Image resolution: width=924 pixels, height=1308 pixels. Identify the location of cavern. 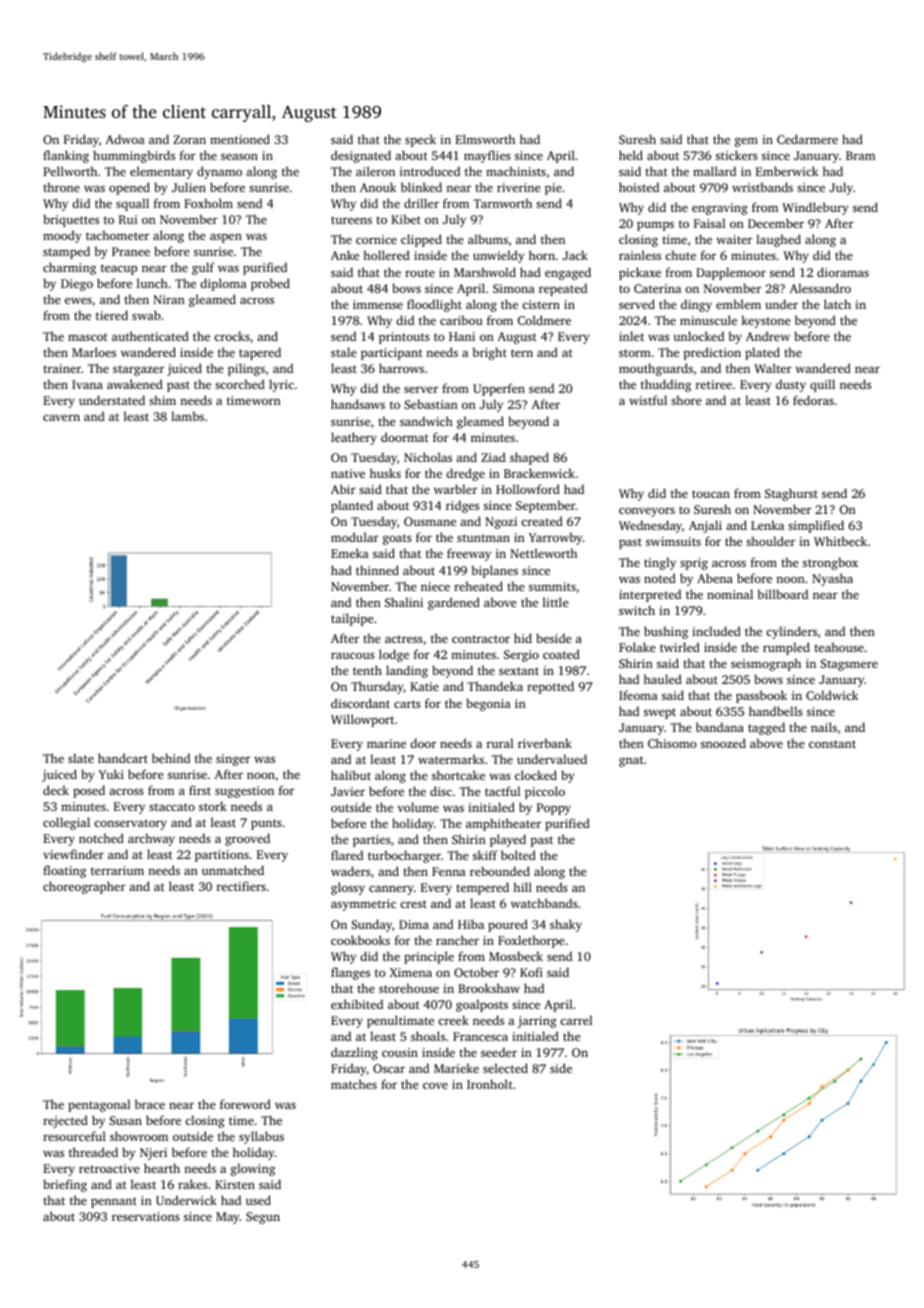
(61, 417).
